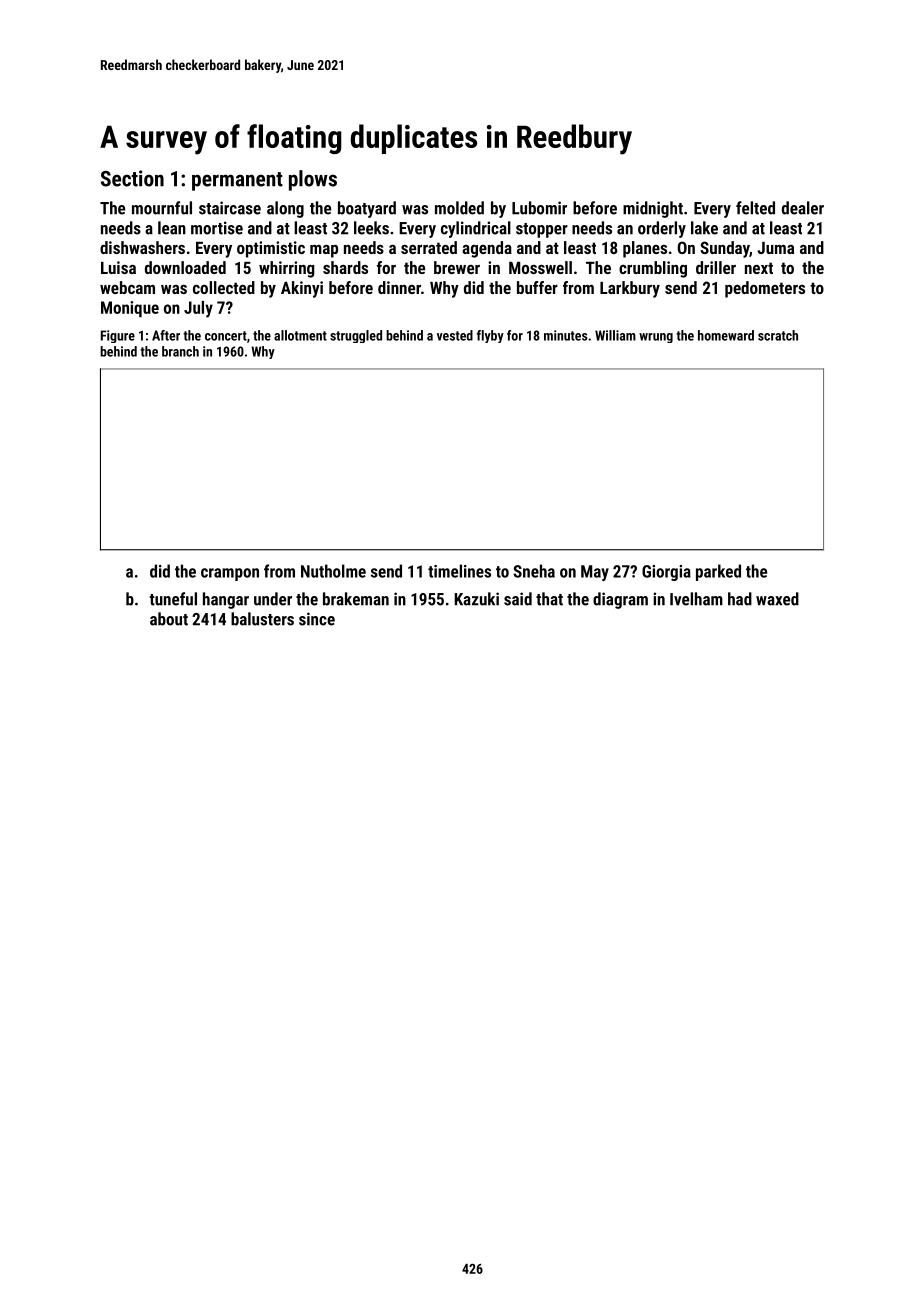  What do you see at coordinates (777, 599) in the screenshot?
I see `waxed` at bounding box center [777, 599].
